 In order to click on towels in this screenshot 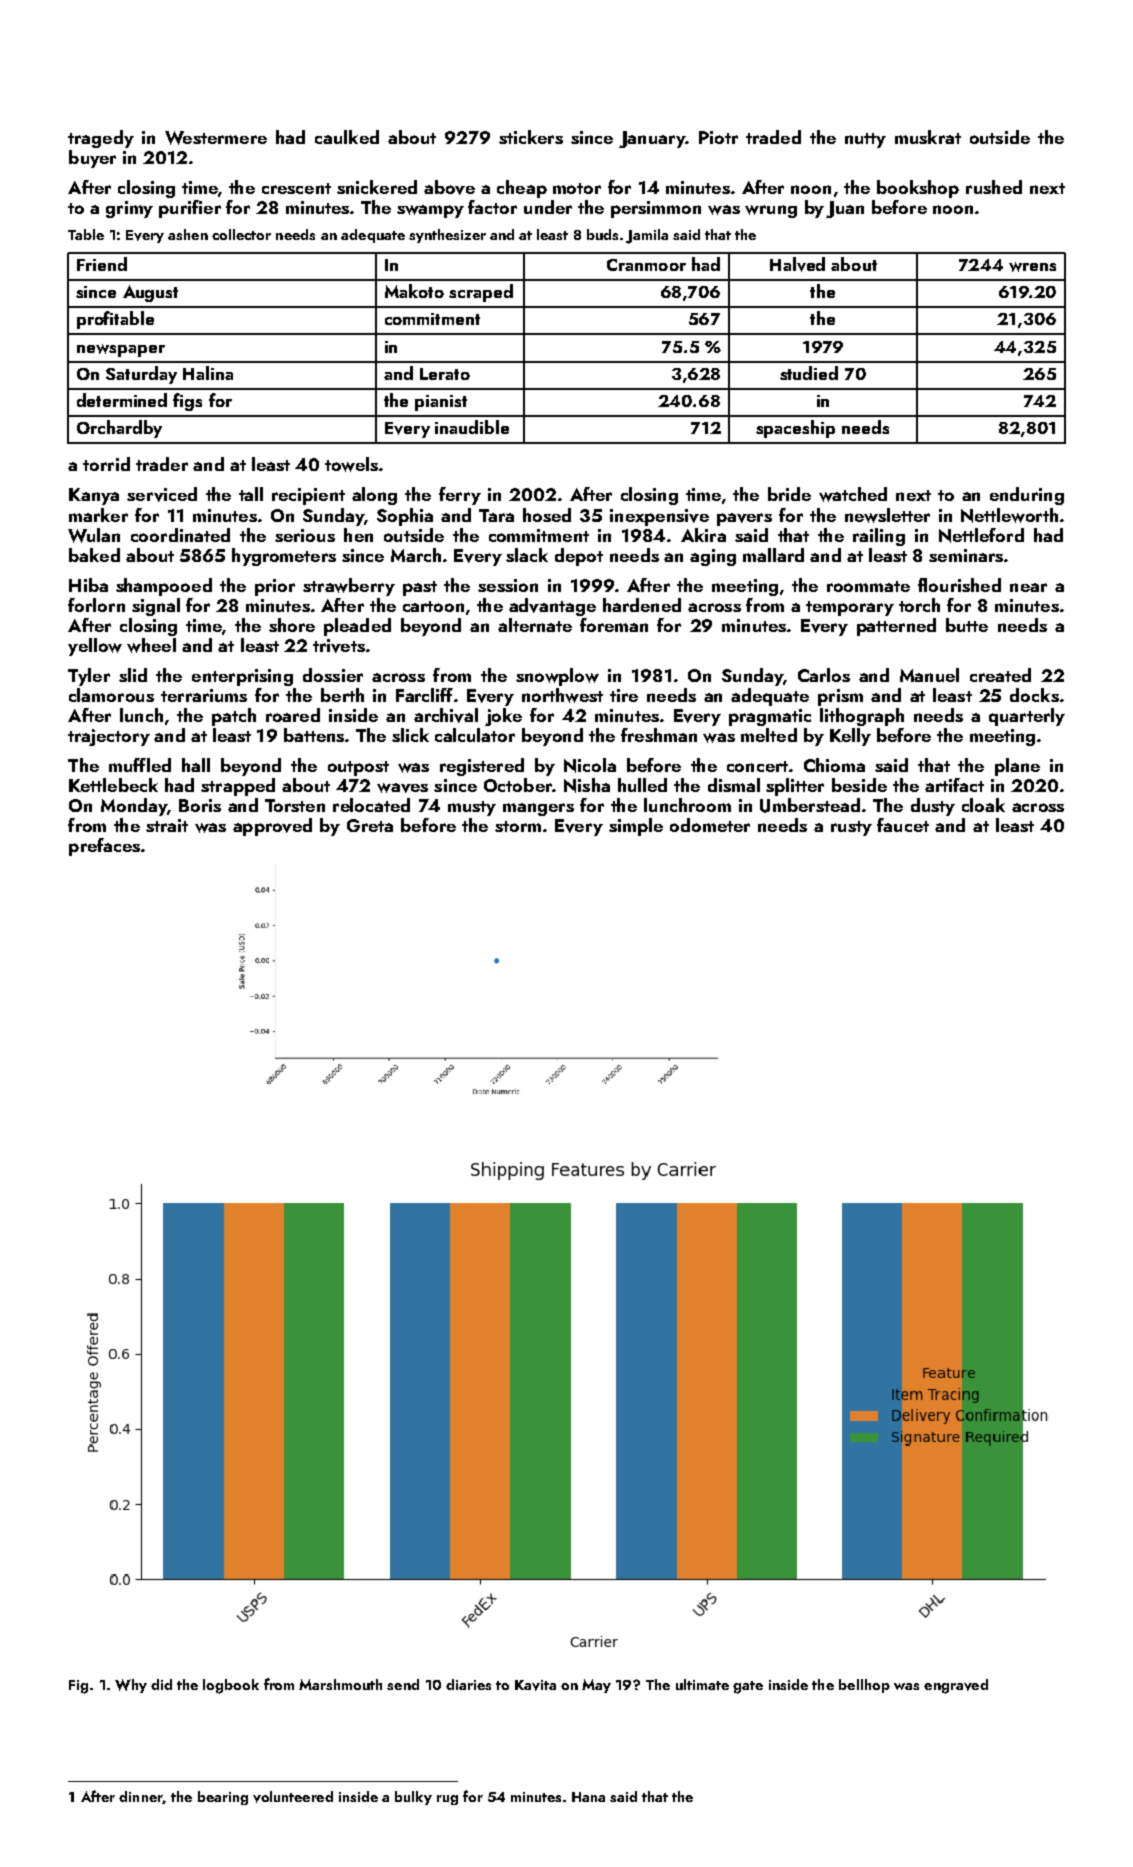, I will do `click(351, 464)`.
